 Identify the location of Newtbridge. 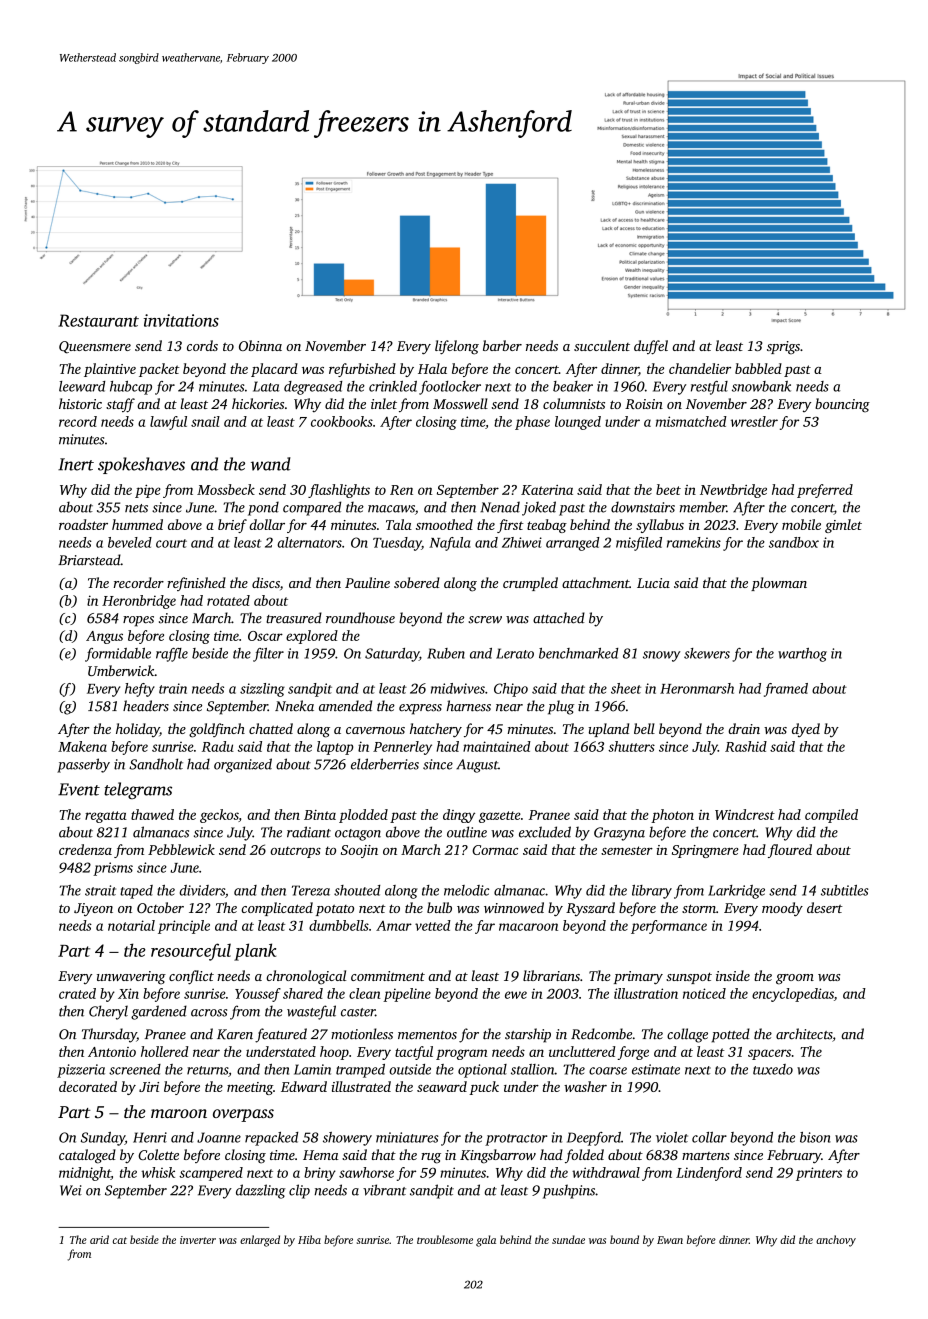
(733, 491).
